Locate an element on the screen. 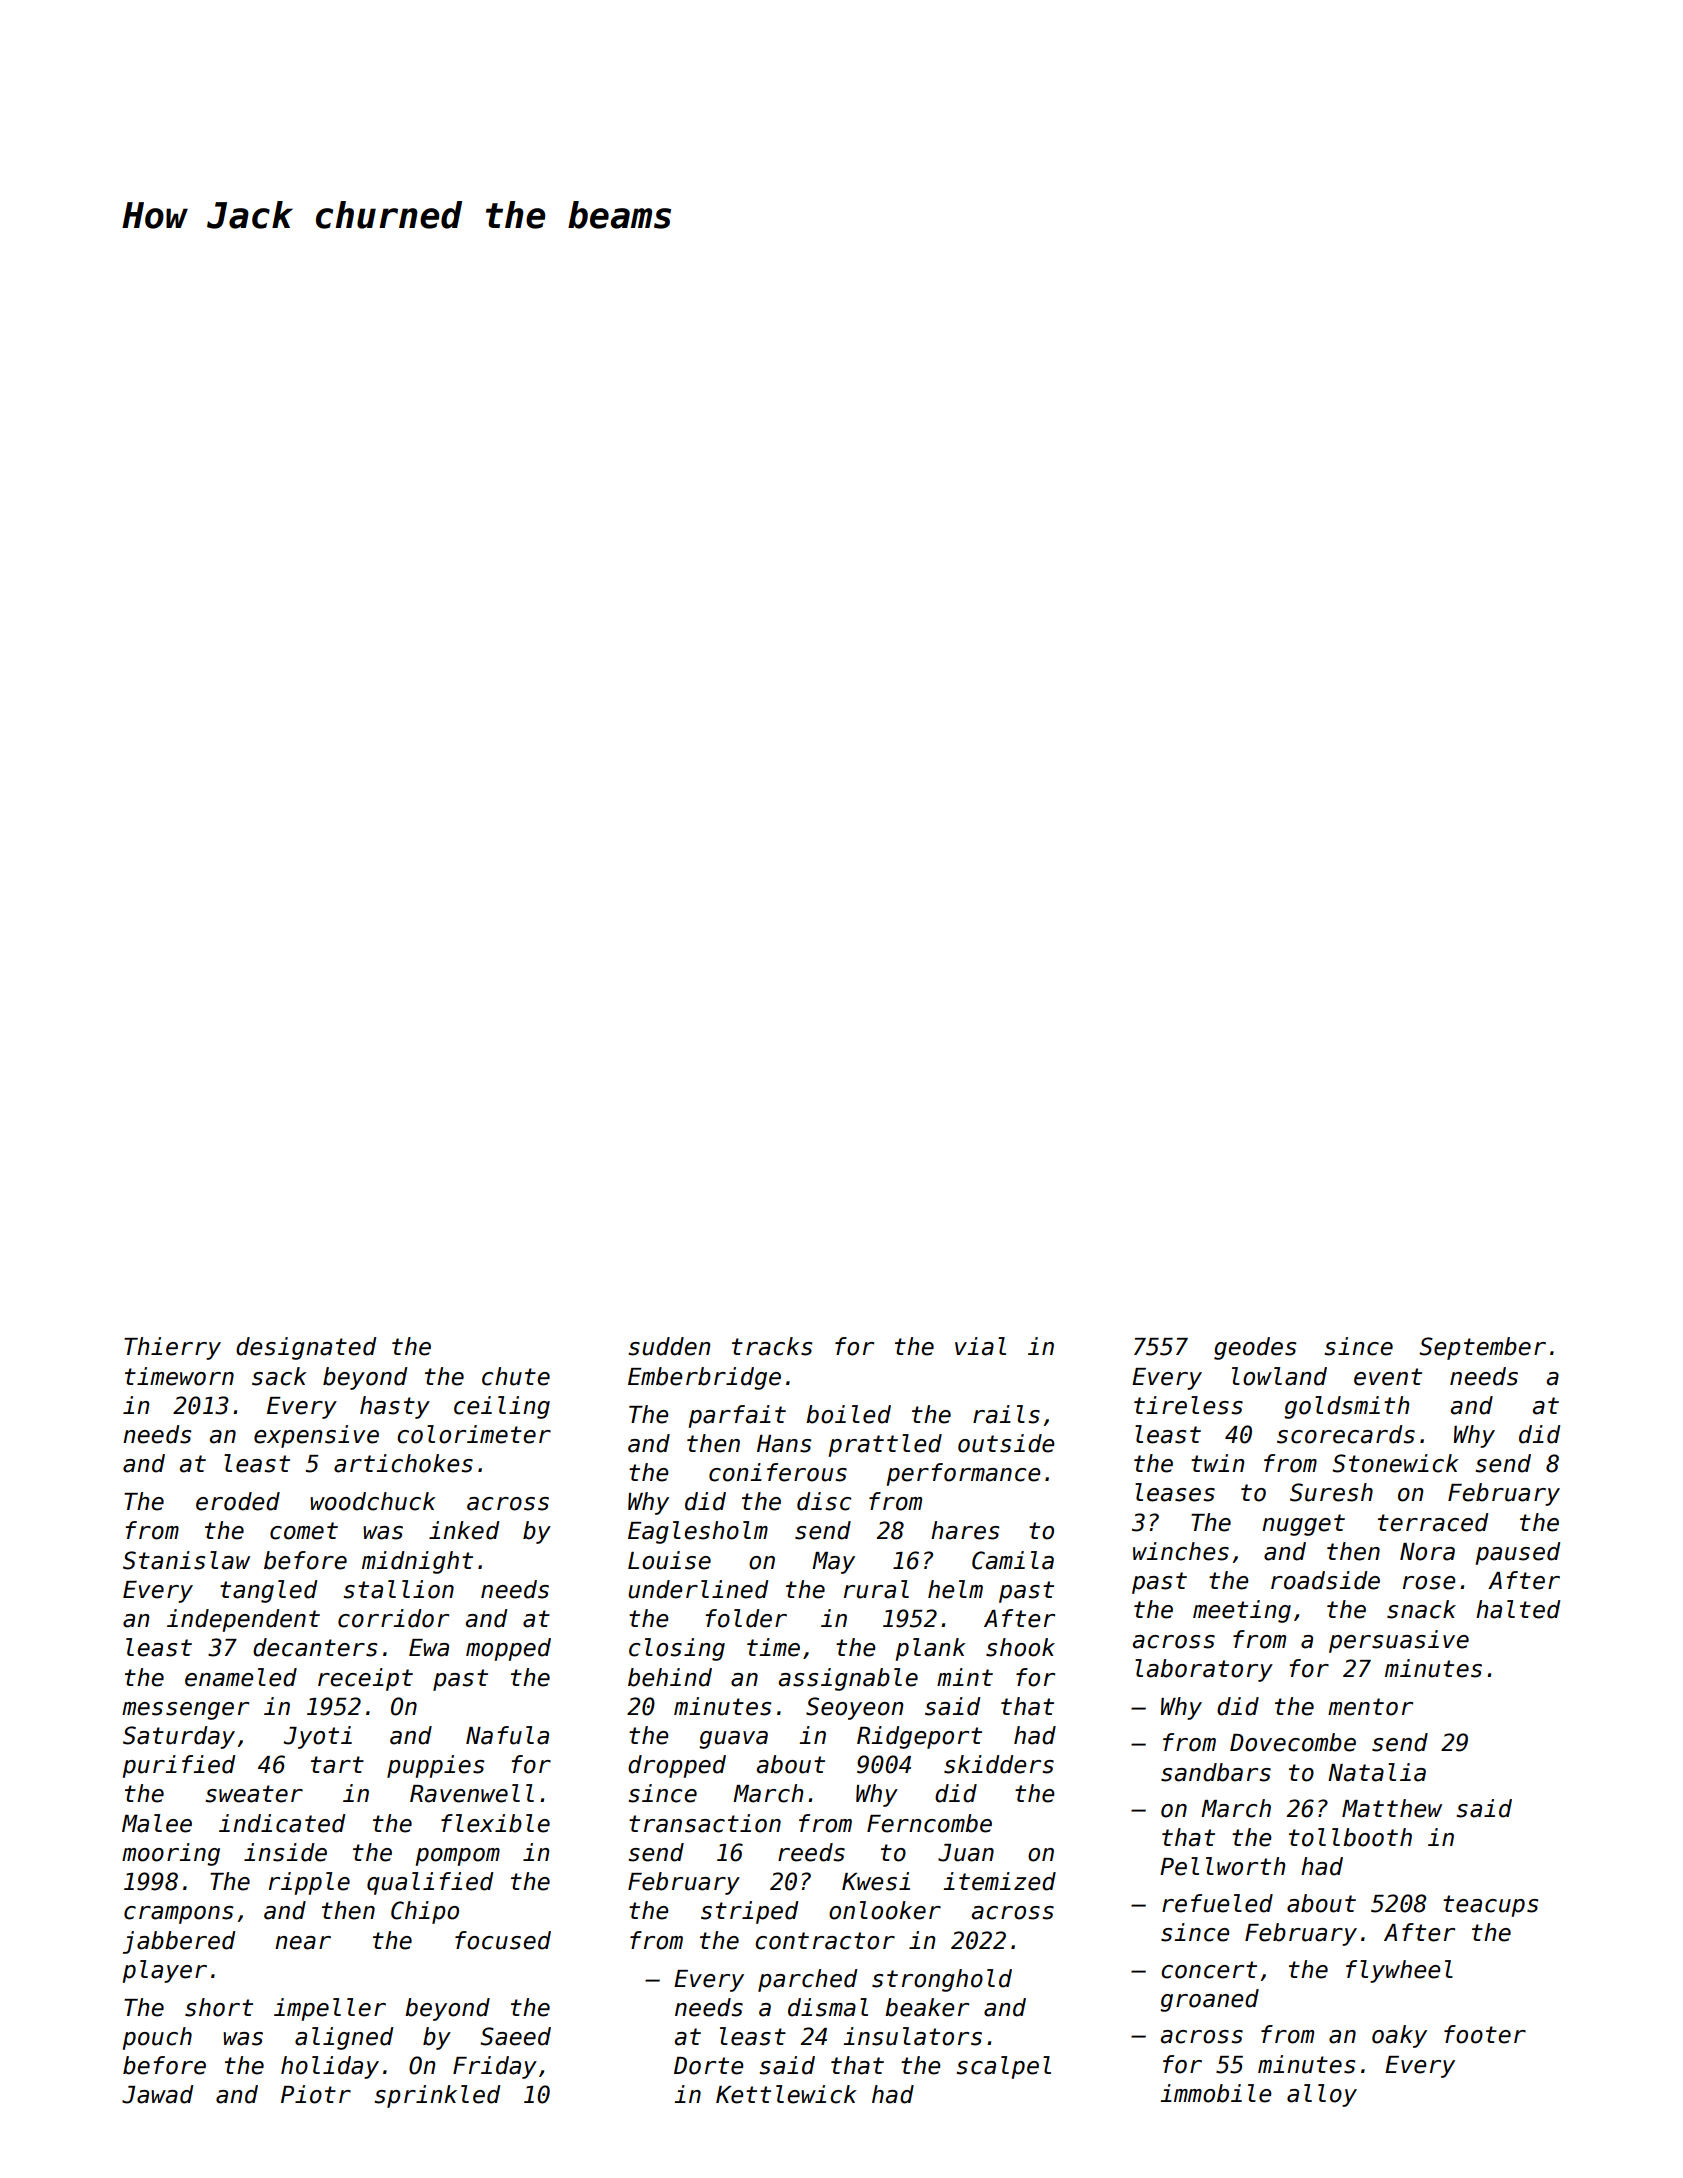 This screenshot has height=2178, width=1683. paused is located at coordinates (1518, 1553).
